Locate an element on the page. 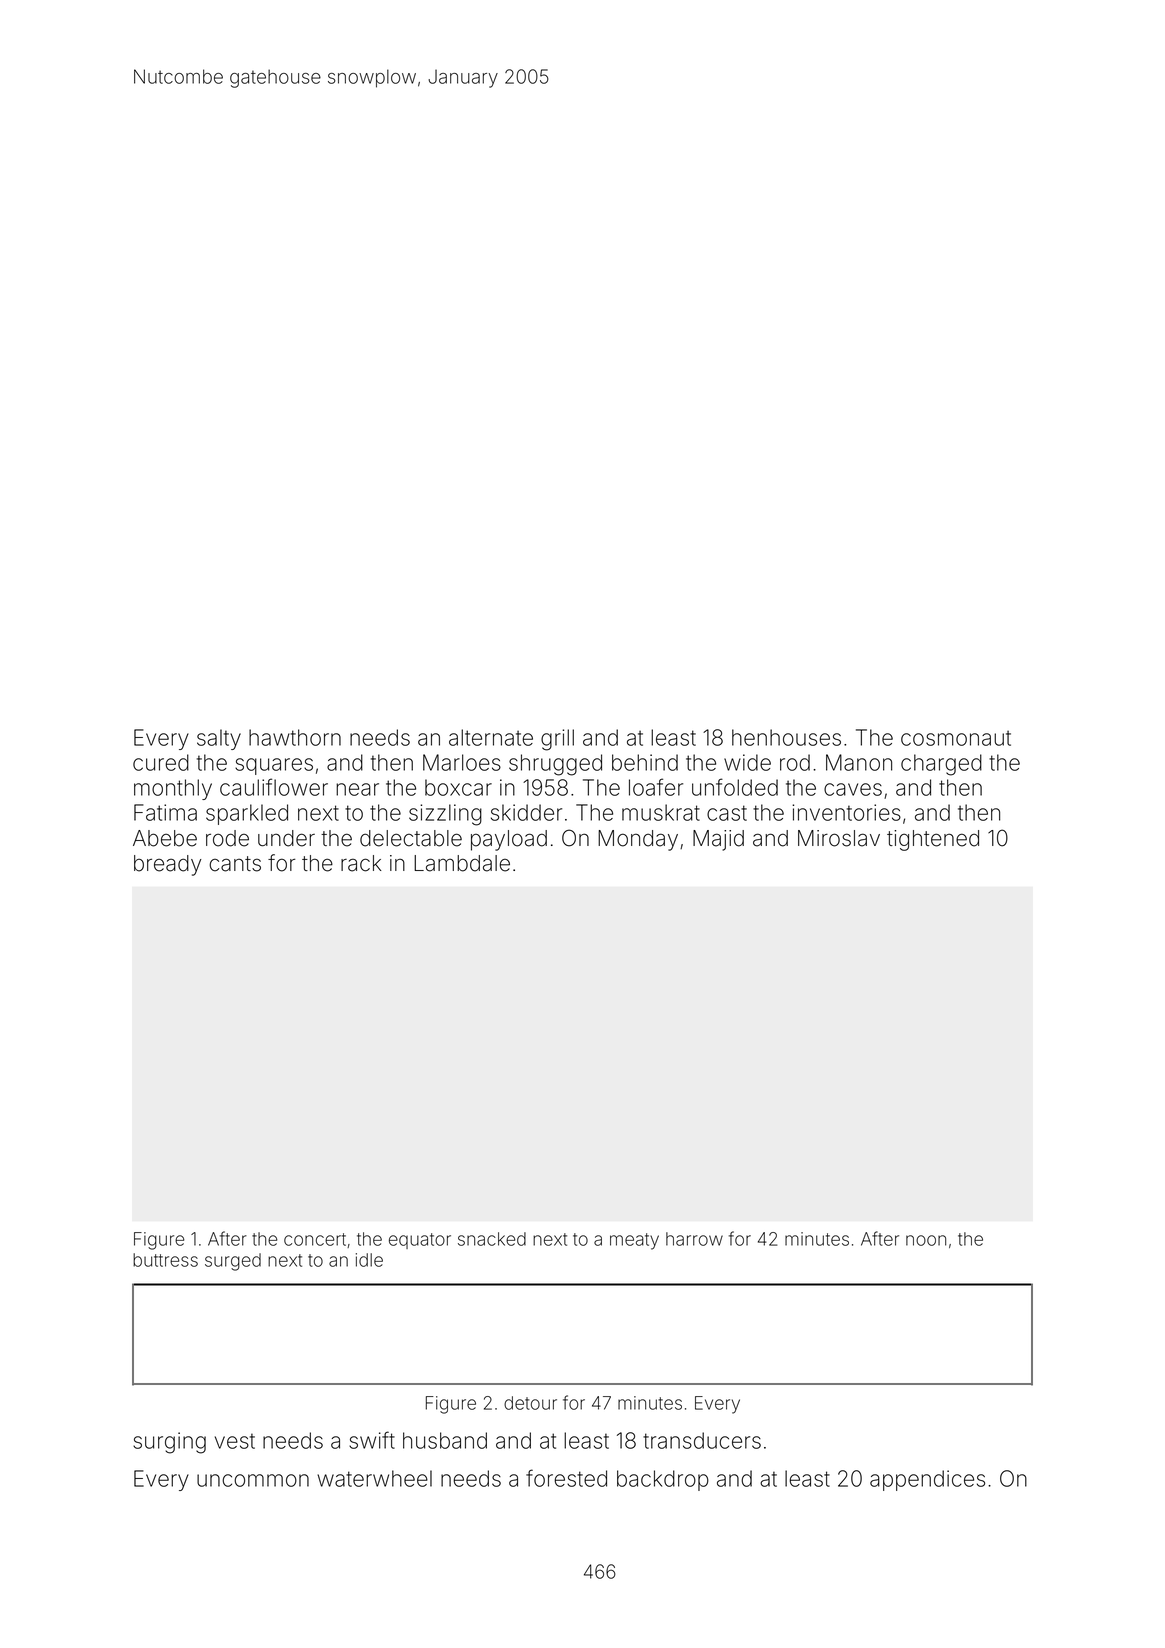  uncommon is located at coordinates (253, 1480).
